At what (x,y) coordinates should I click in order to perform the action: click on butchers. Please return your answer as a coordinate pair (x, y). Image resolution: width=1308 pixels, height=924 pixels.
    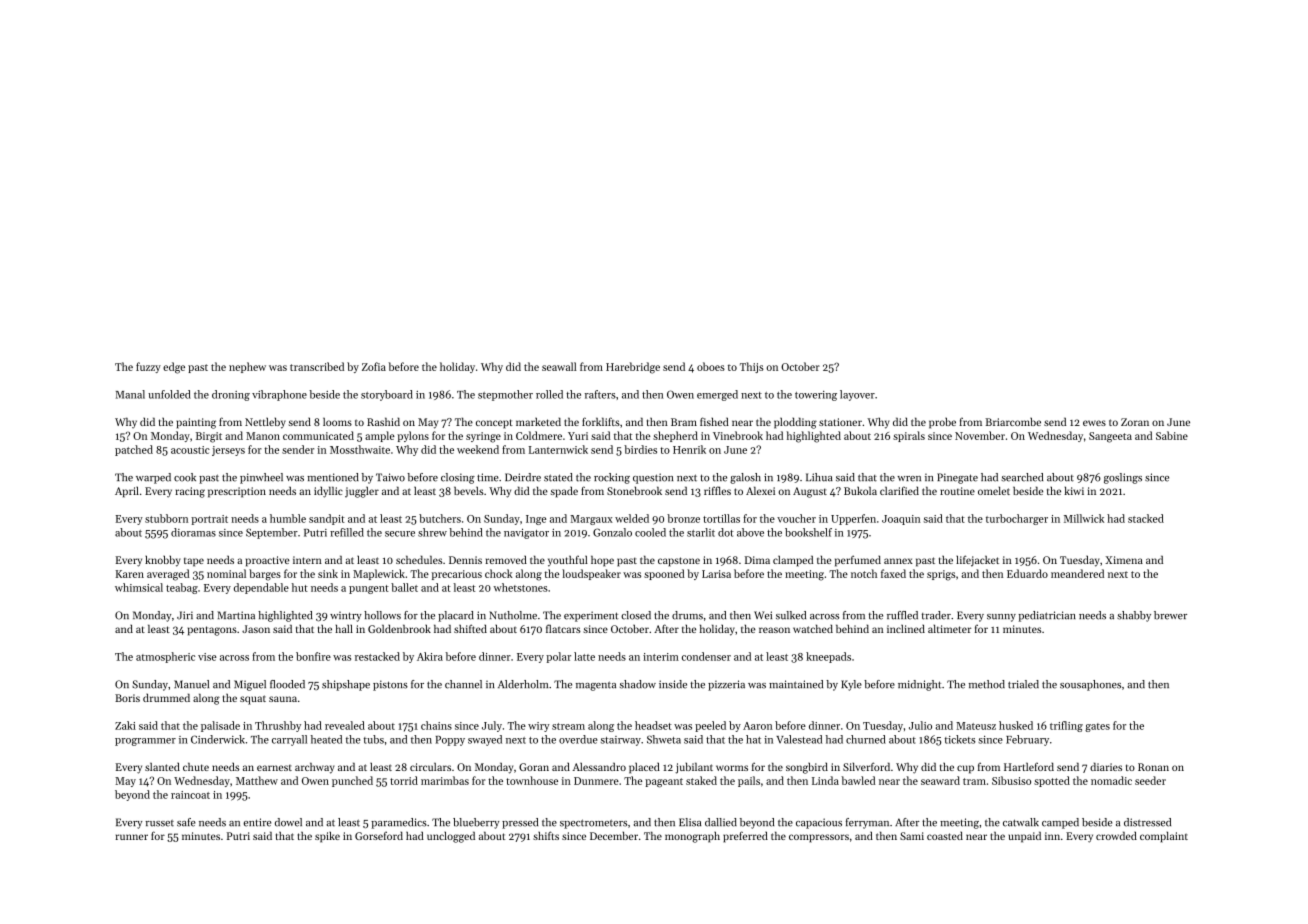
    Looking at the image, I should click on (440, 518).
